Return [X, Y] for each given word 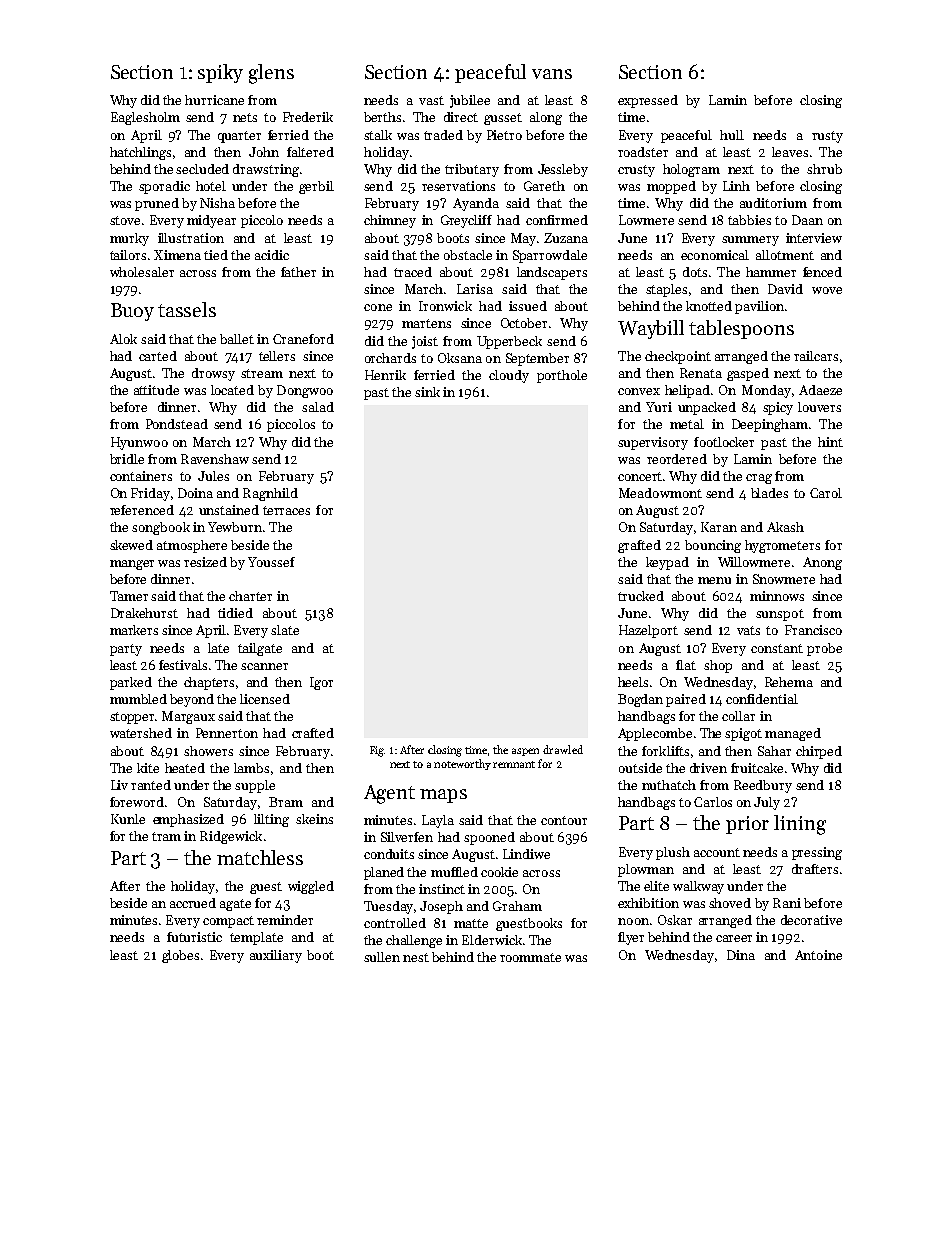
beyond [192, 700]
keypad [667, 563]
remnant [514, 764]
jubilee [470, 101]
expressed [648, 101]
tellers [277, 356]
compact [228, 922]
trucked [641, 596]
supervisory [653, 443]
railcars [816, 356]
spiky [220, 73]
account [717, 852]
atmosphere [192, 546]
